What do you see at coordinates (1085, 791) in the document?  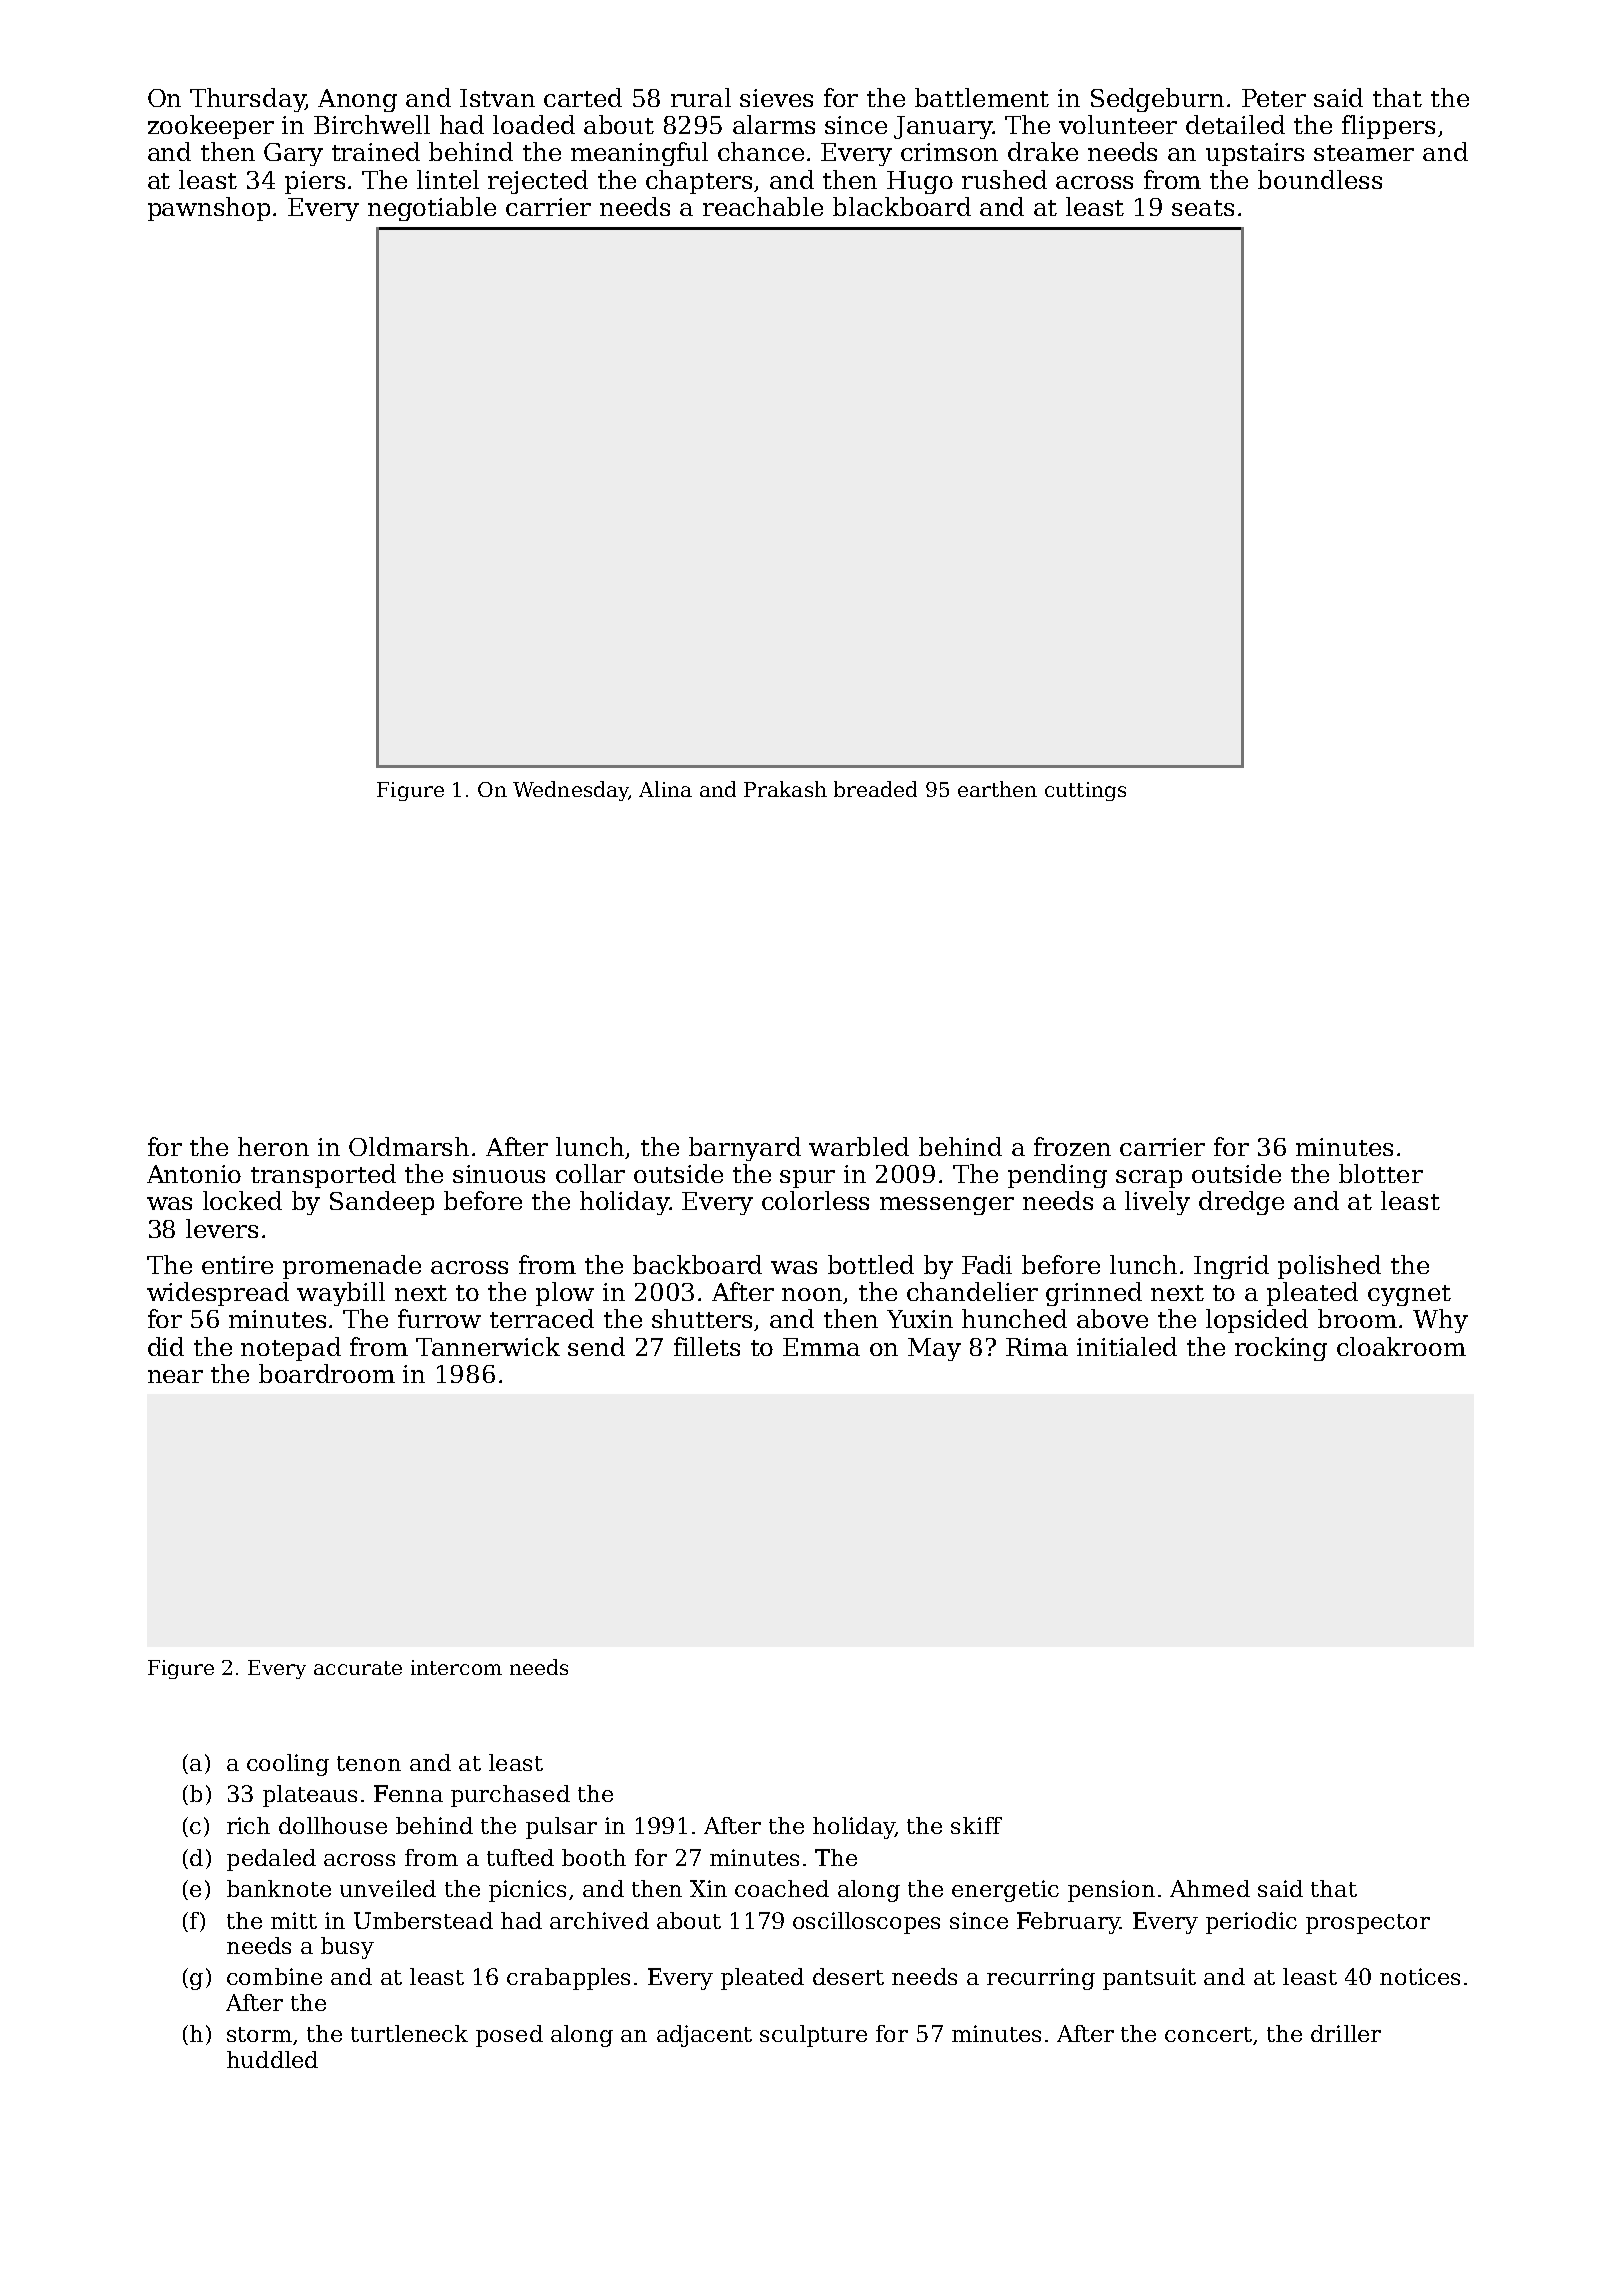 I see `cuttings` at bounding box center [1085, 791].
